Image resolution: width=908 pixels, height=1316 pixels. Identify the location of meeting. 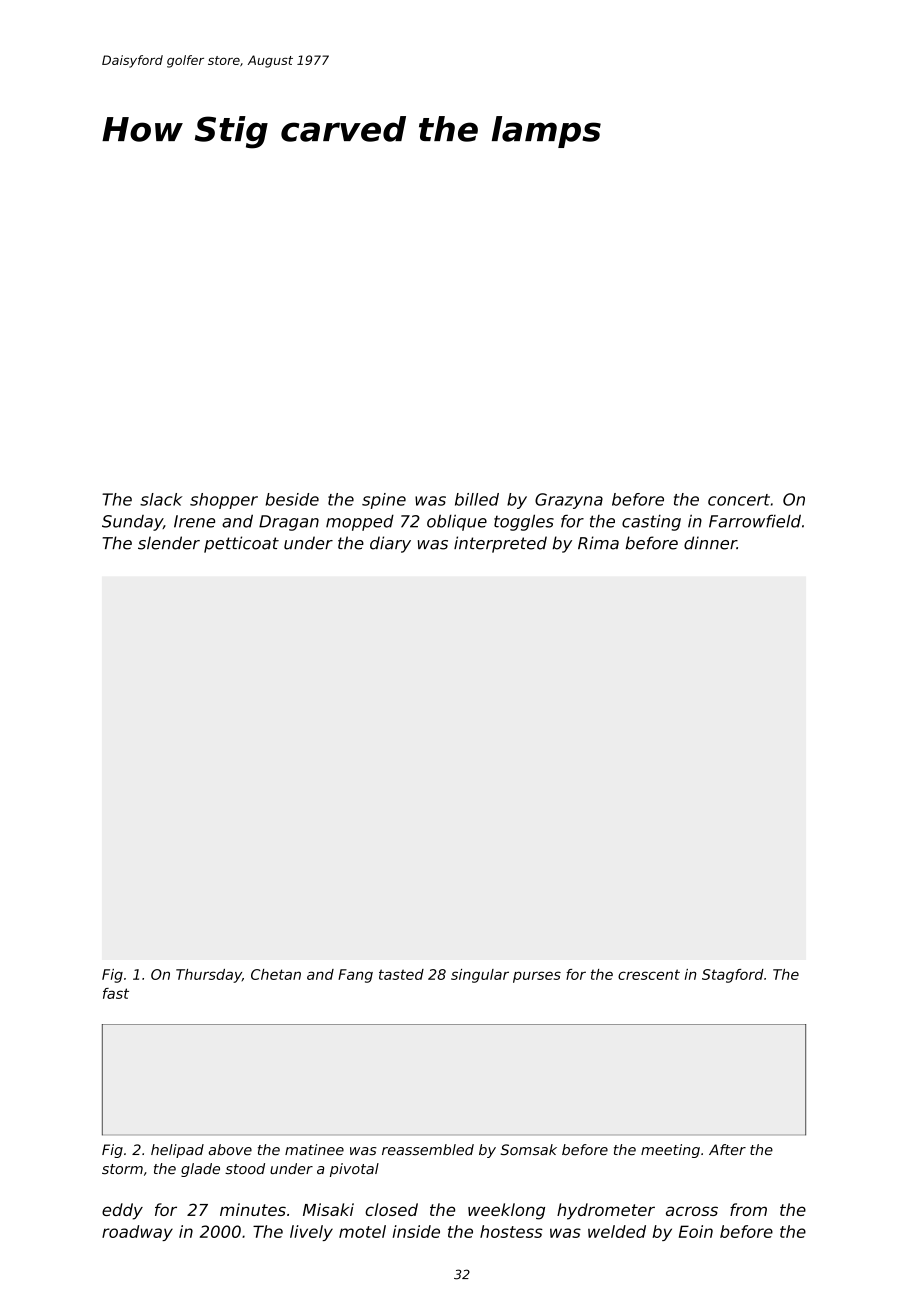
(670, 1151).
